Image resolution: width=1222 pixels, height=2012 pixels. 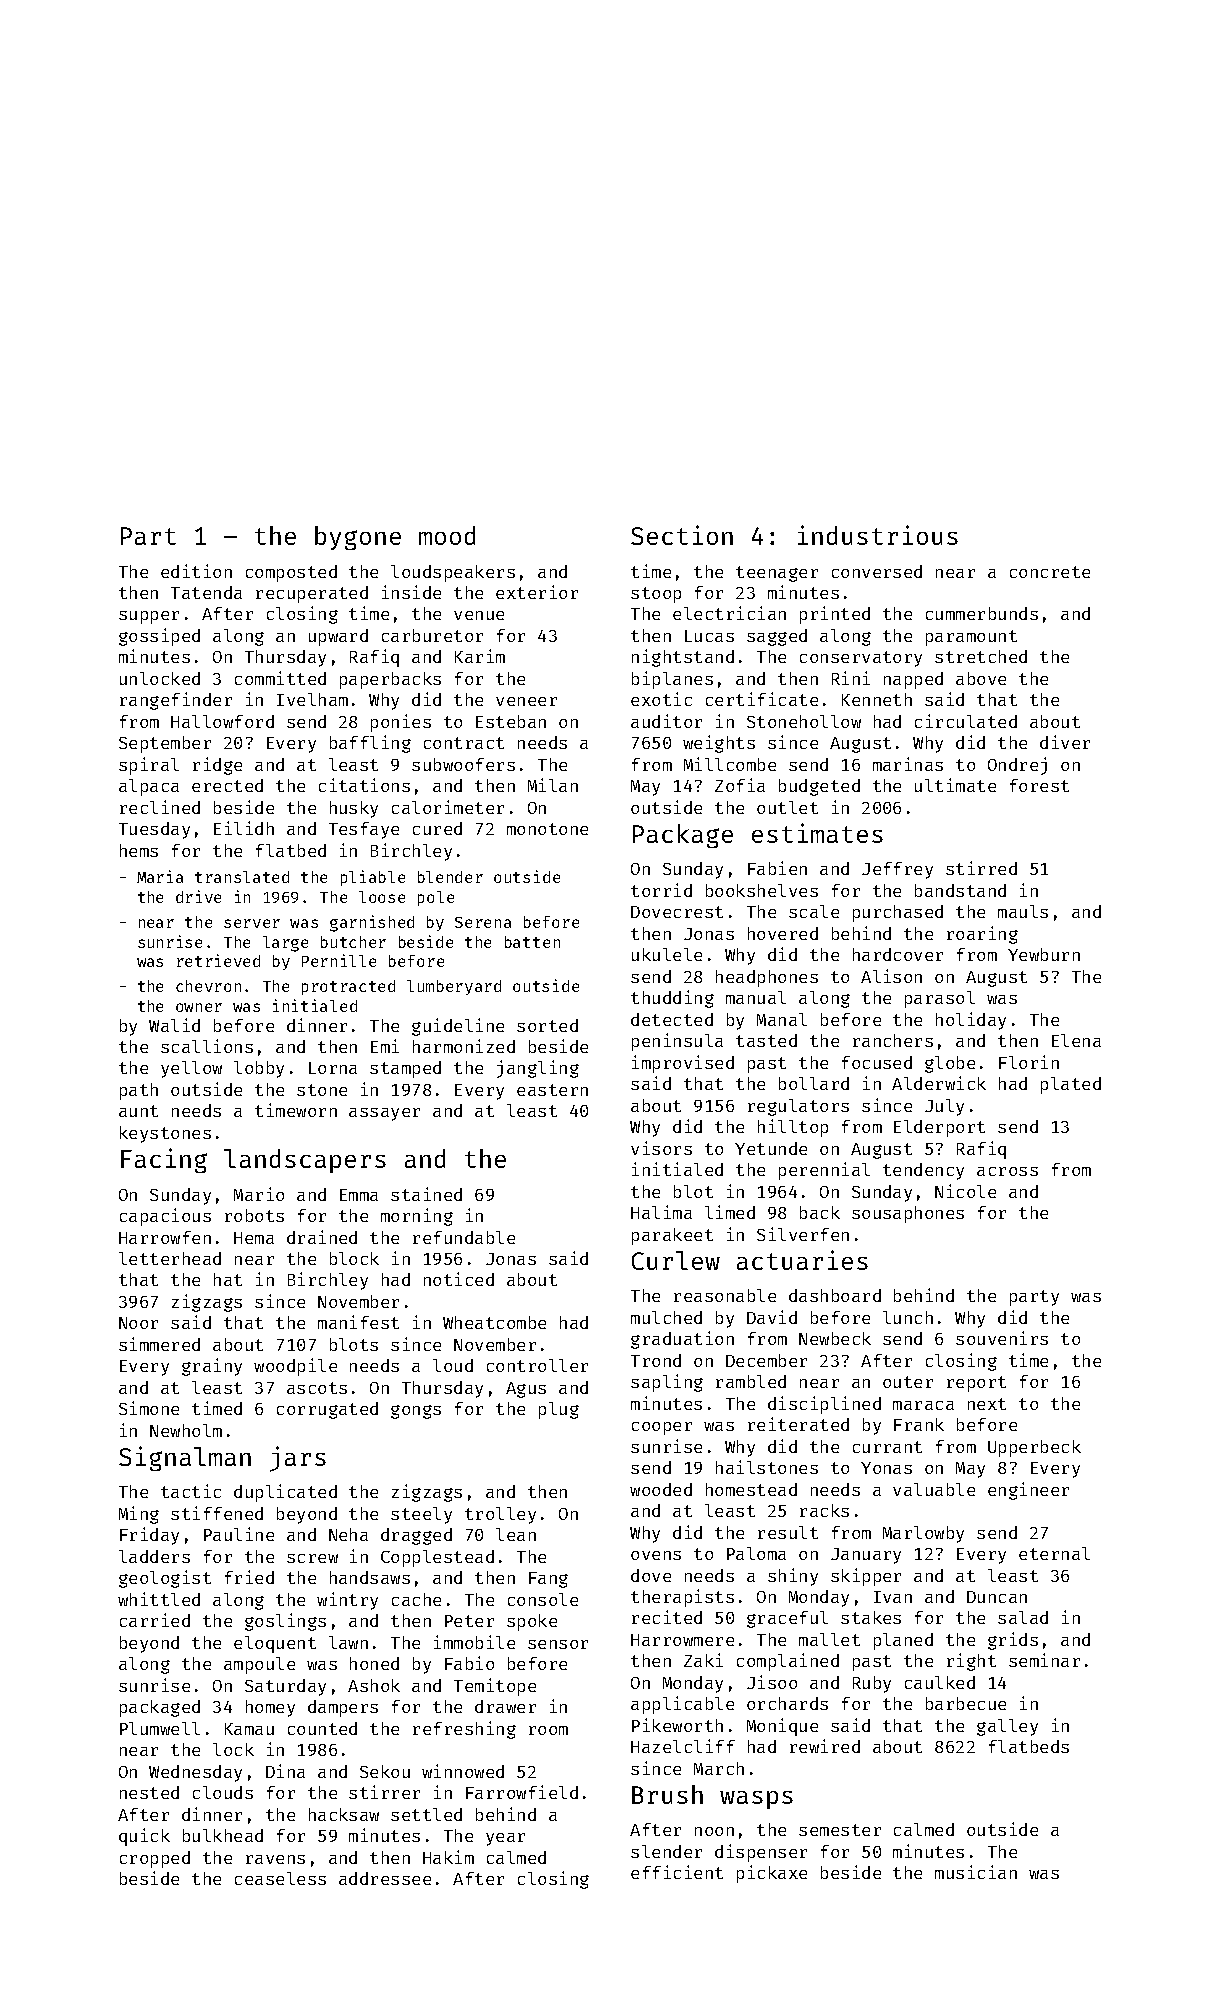 What do you see at coordinates (483, 922) in the page?
I see `Serena` at bounding box center [483, 922].
